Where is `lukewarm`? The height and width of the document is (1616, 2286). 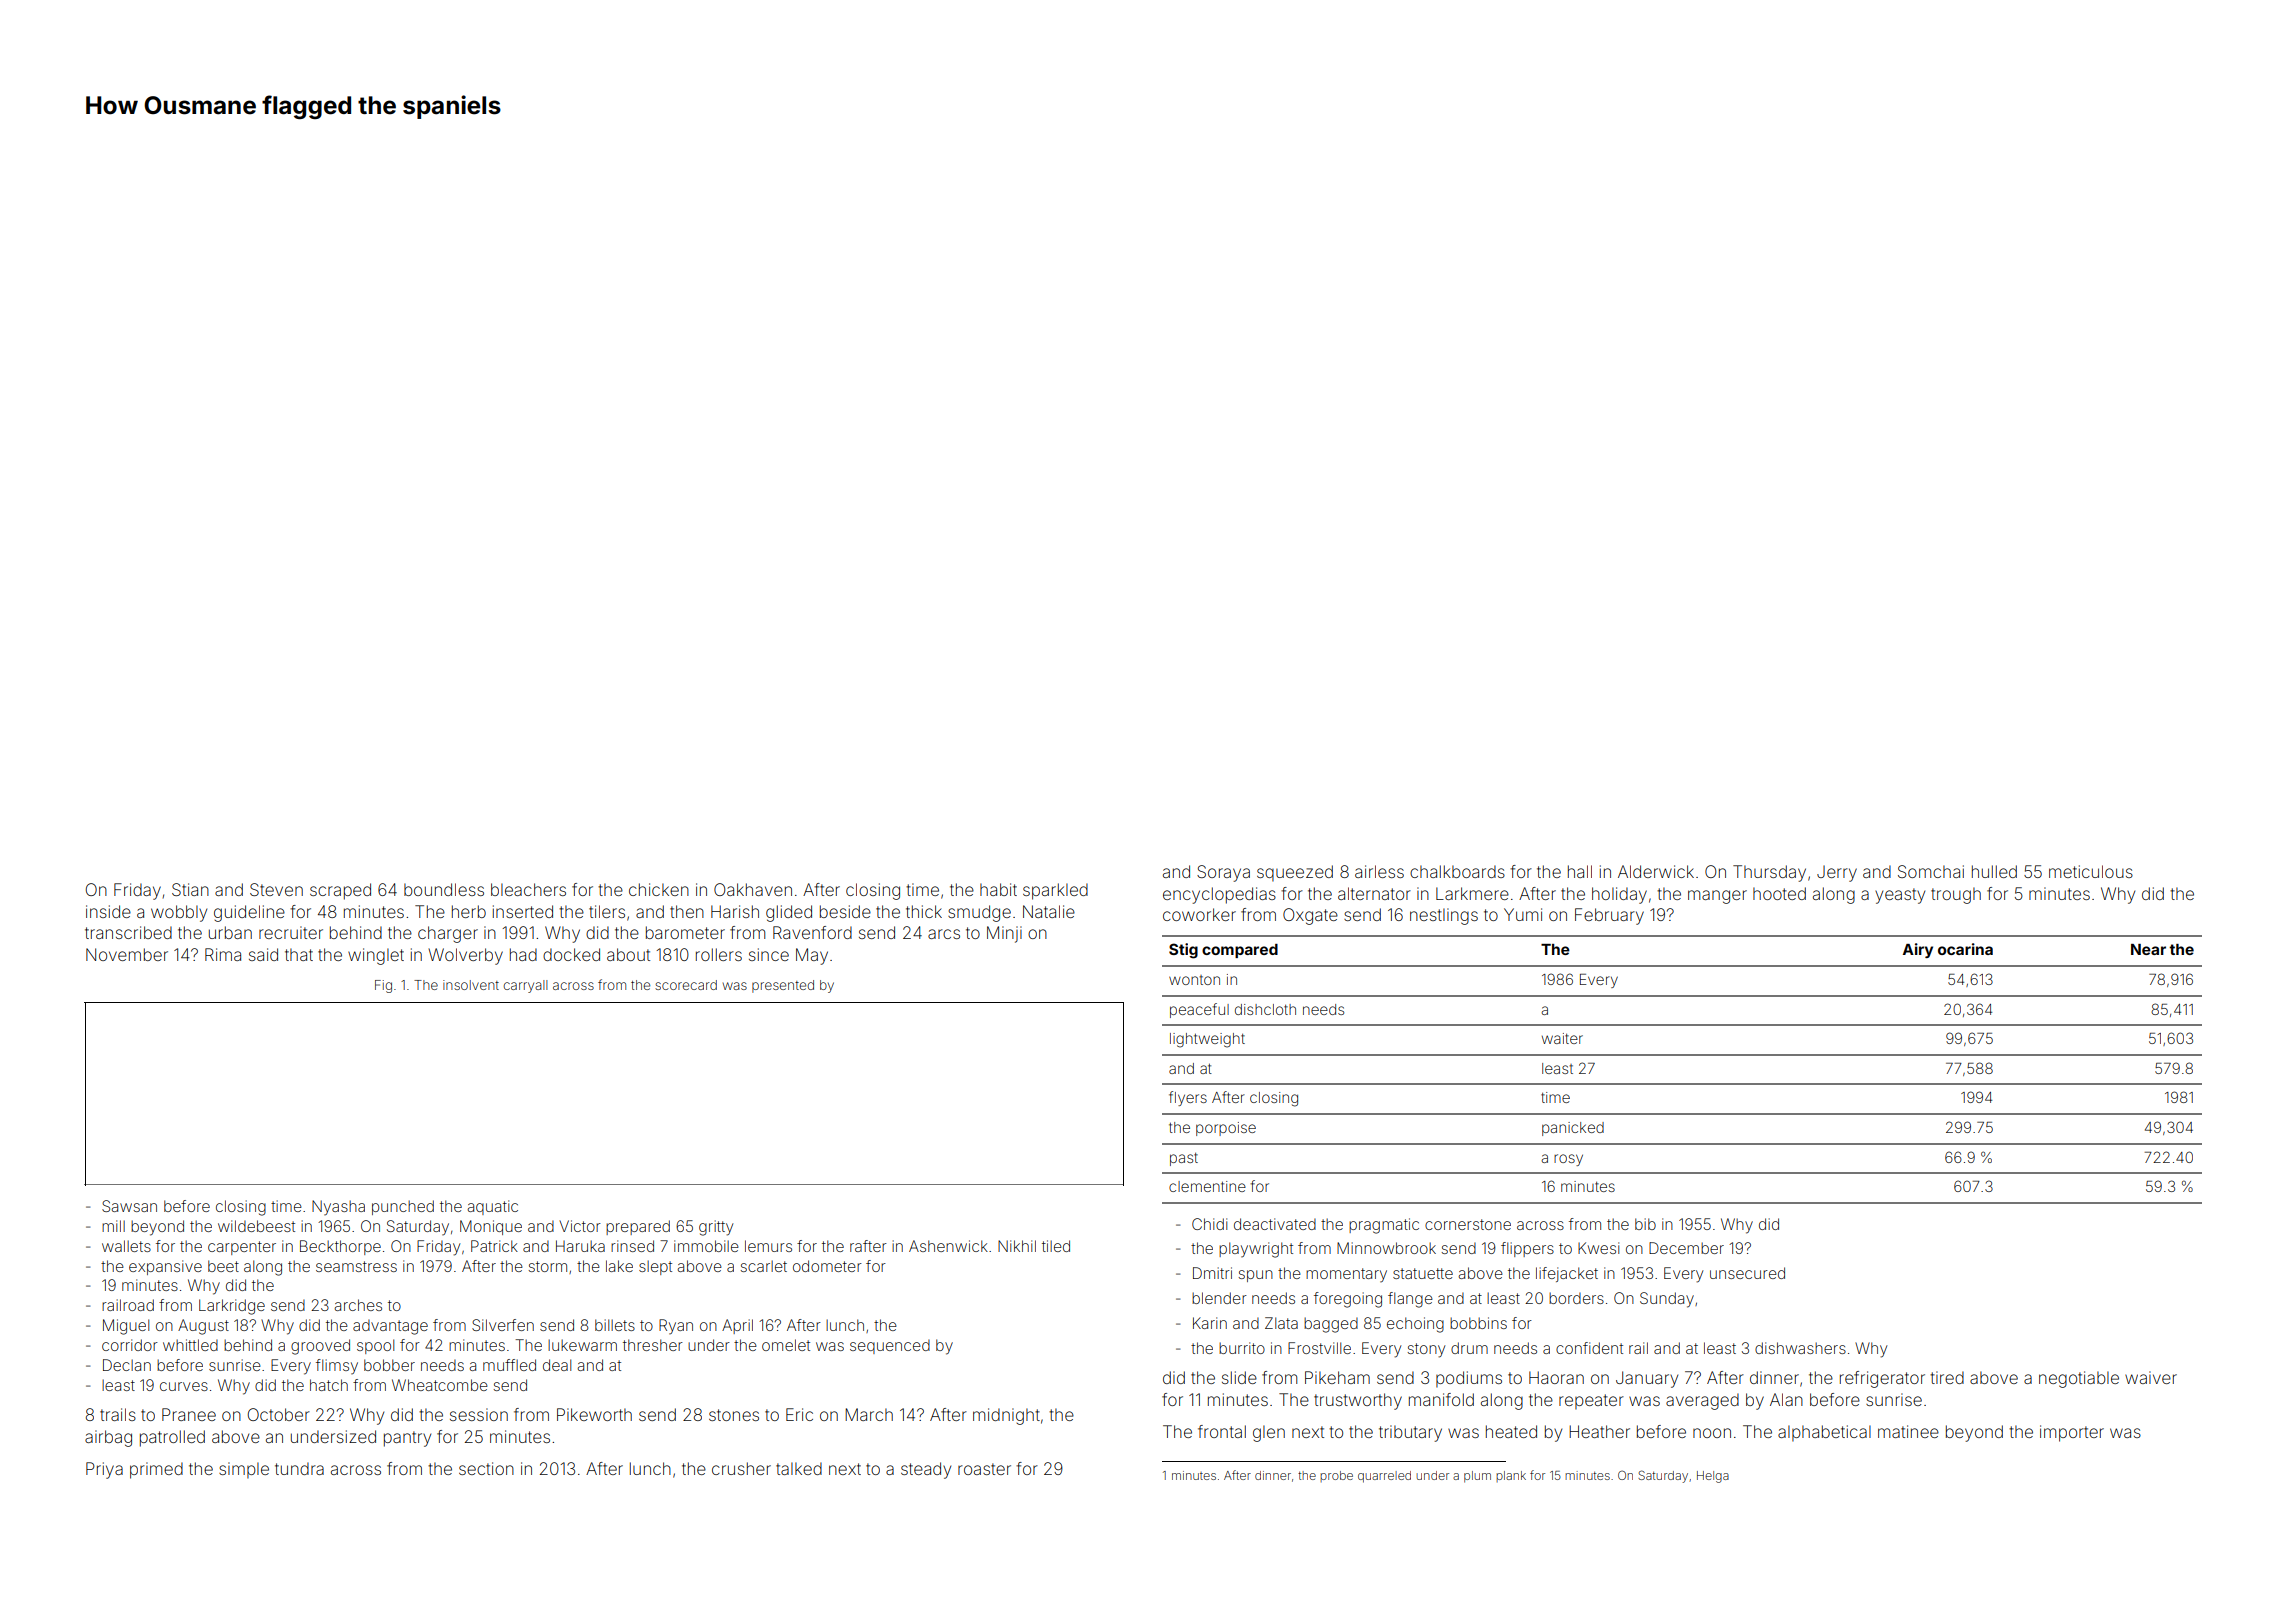 lukewarm is located at coordinates (582, 1345).
